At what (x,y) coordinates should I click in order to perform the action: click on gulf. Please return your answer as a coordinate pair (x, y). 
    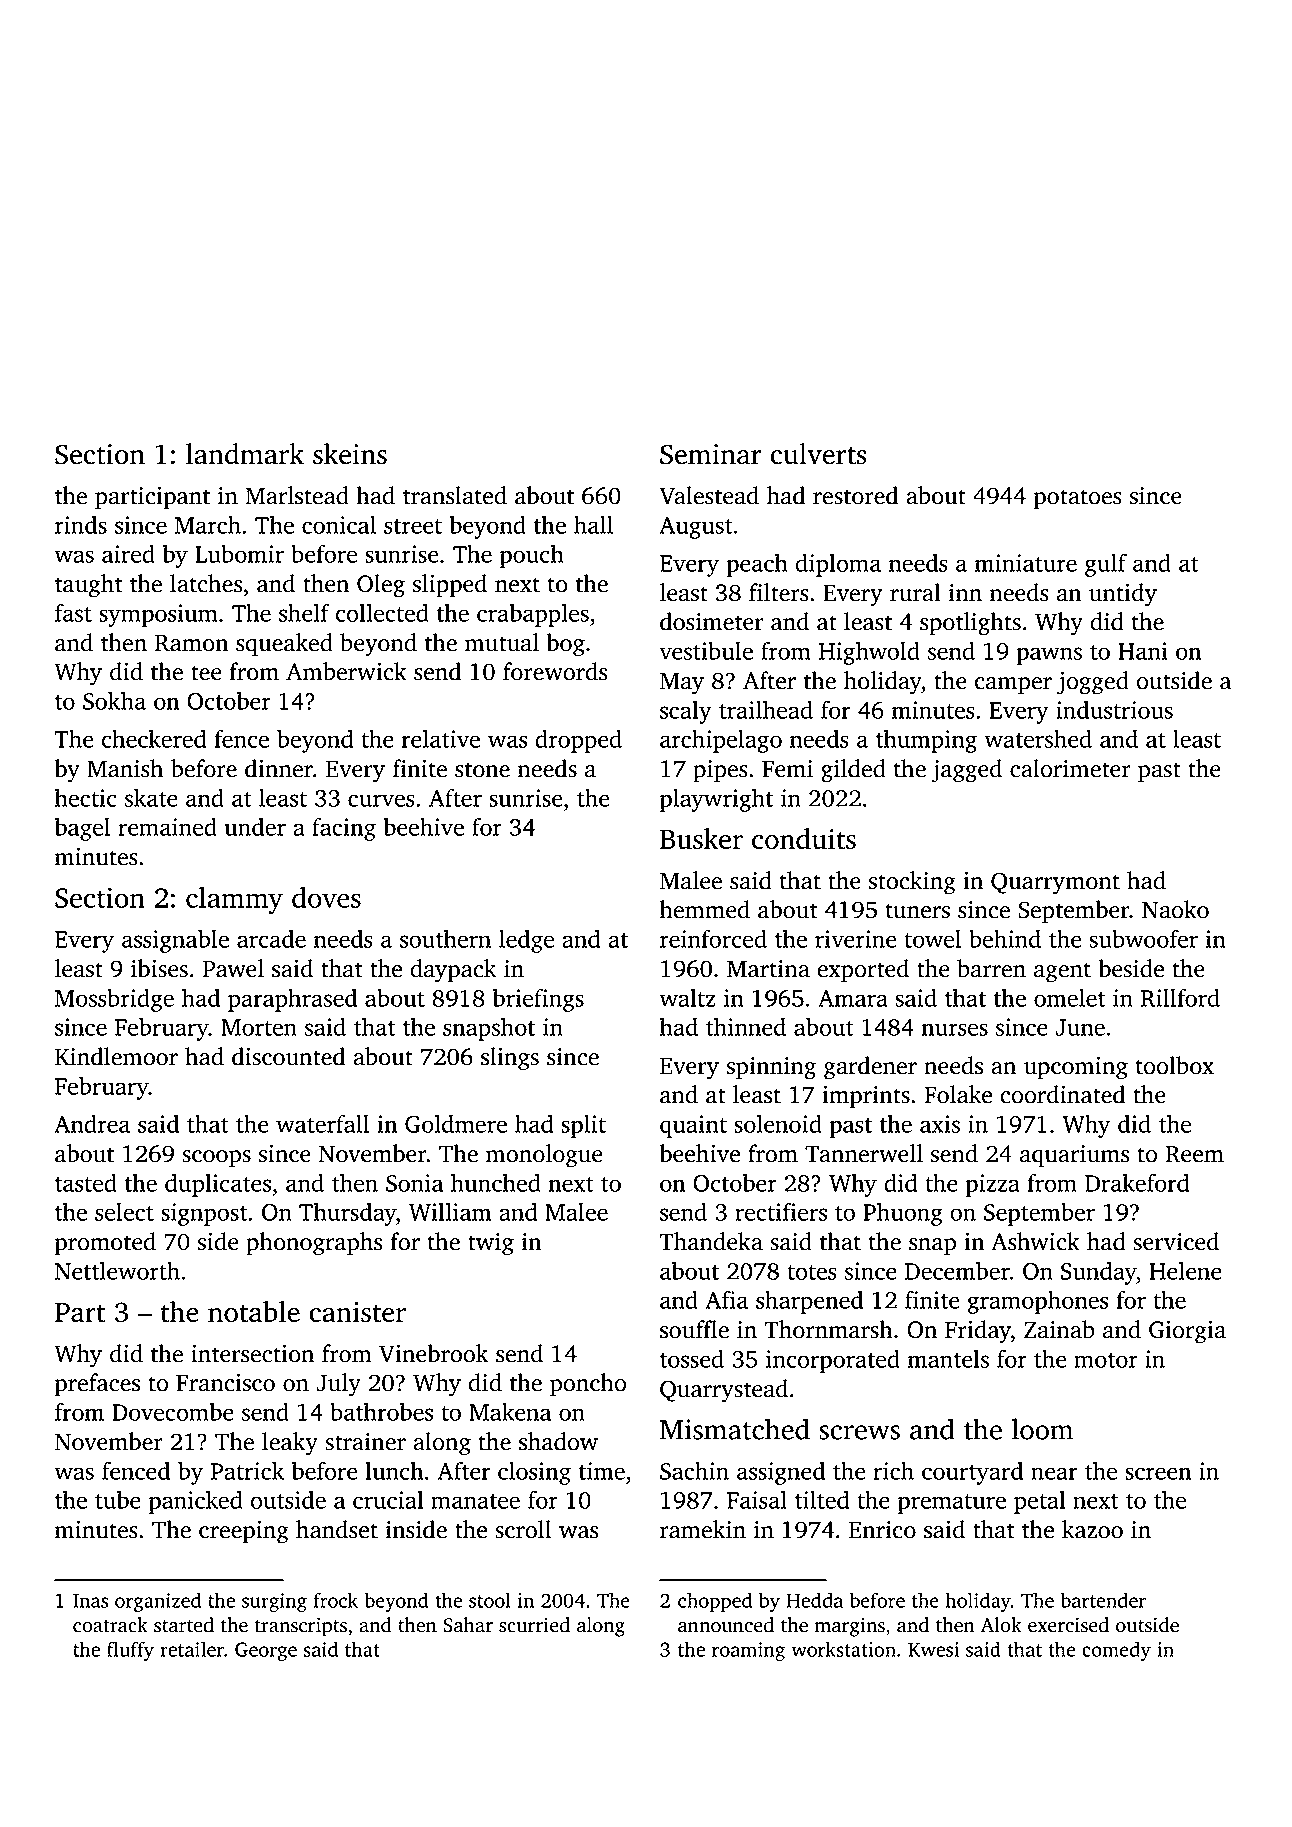
    Looking at the image, I should click on (1106, 565).
